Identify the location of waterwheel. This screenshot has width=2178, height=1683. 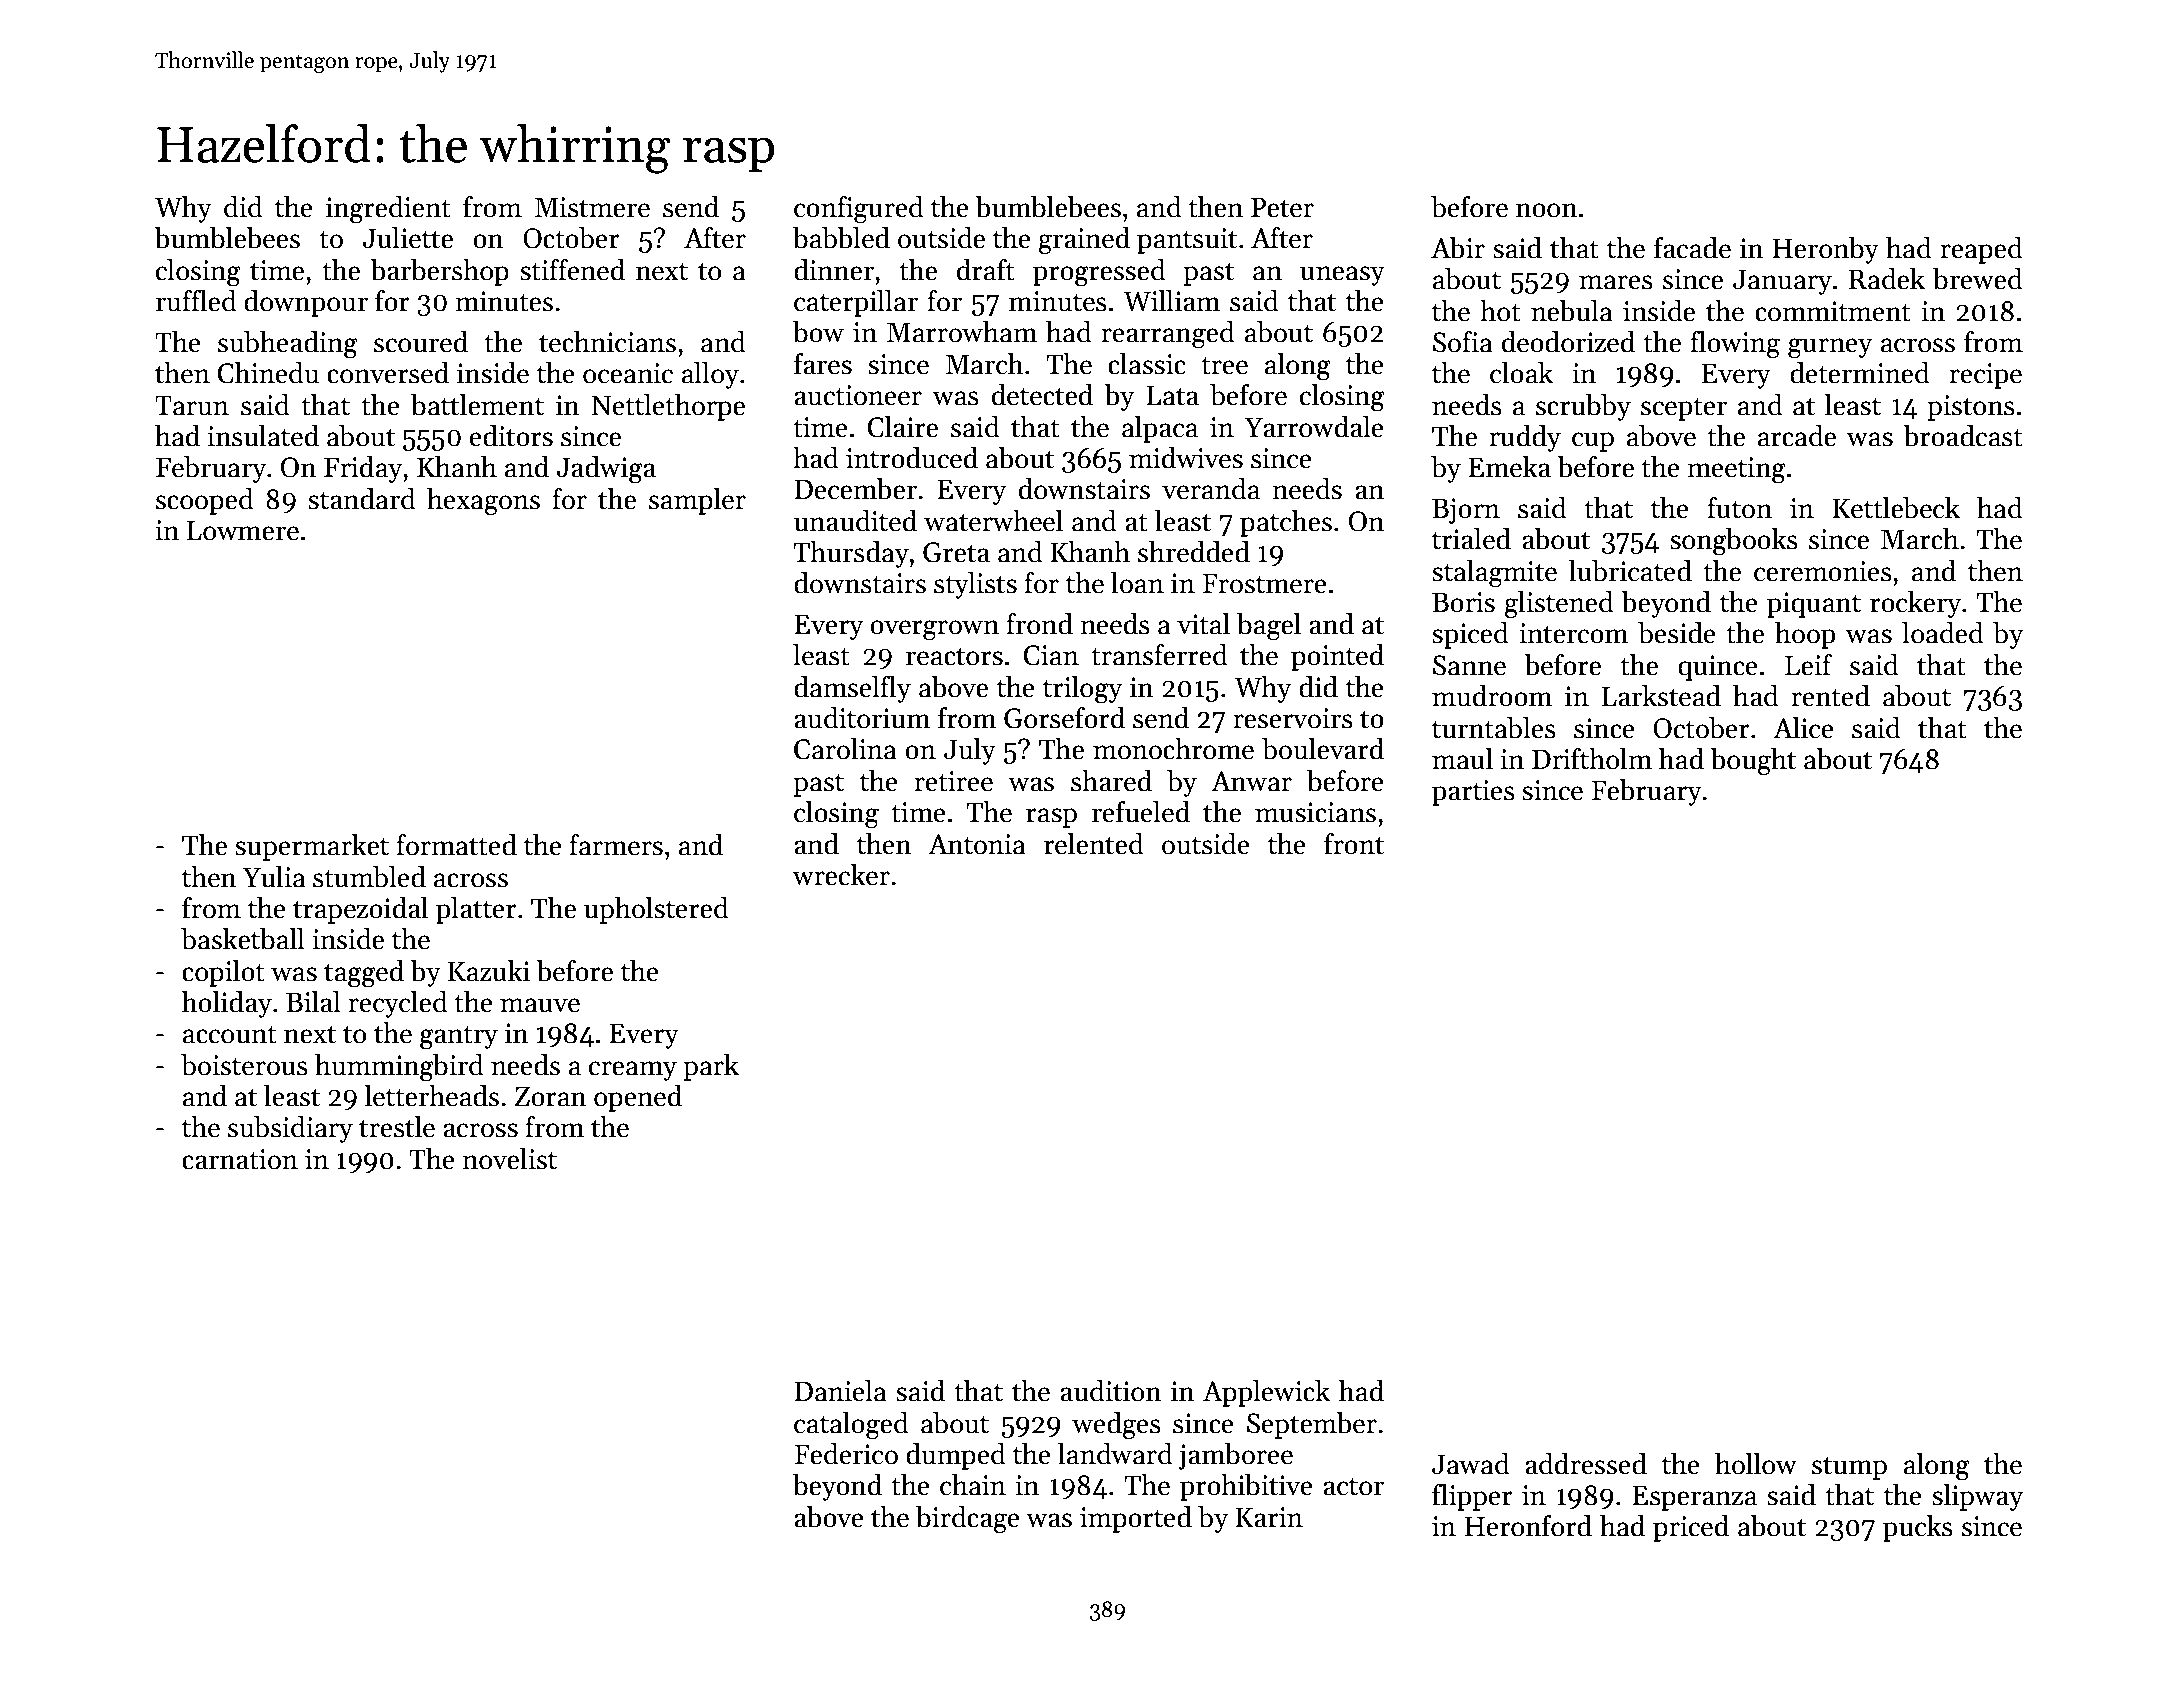
(993, 521).
